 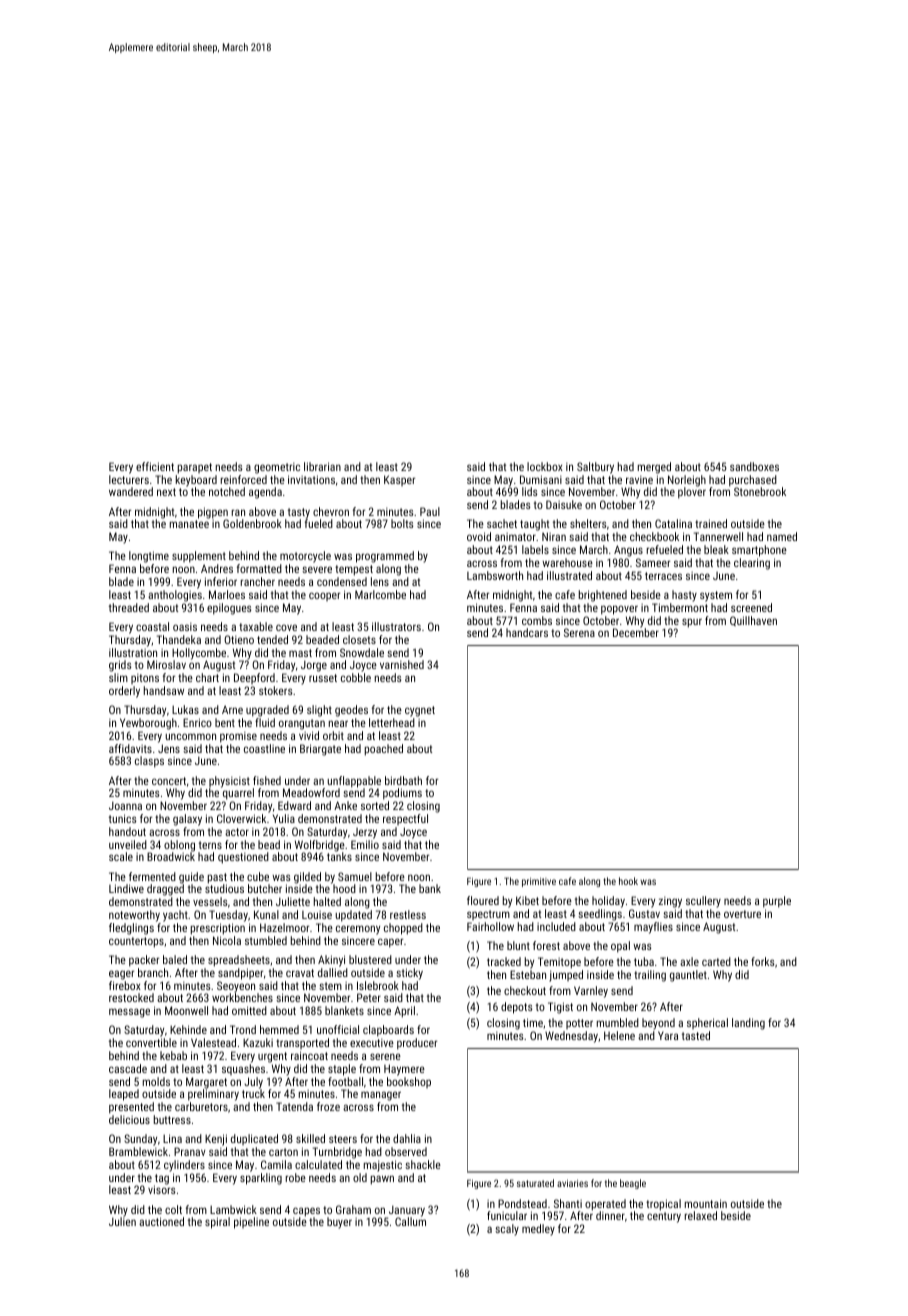 What do you see at coordinates (692, 623) in the screenshot?
I see `spur` at bounding box center [692, 623].
